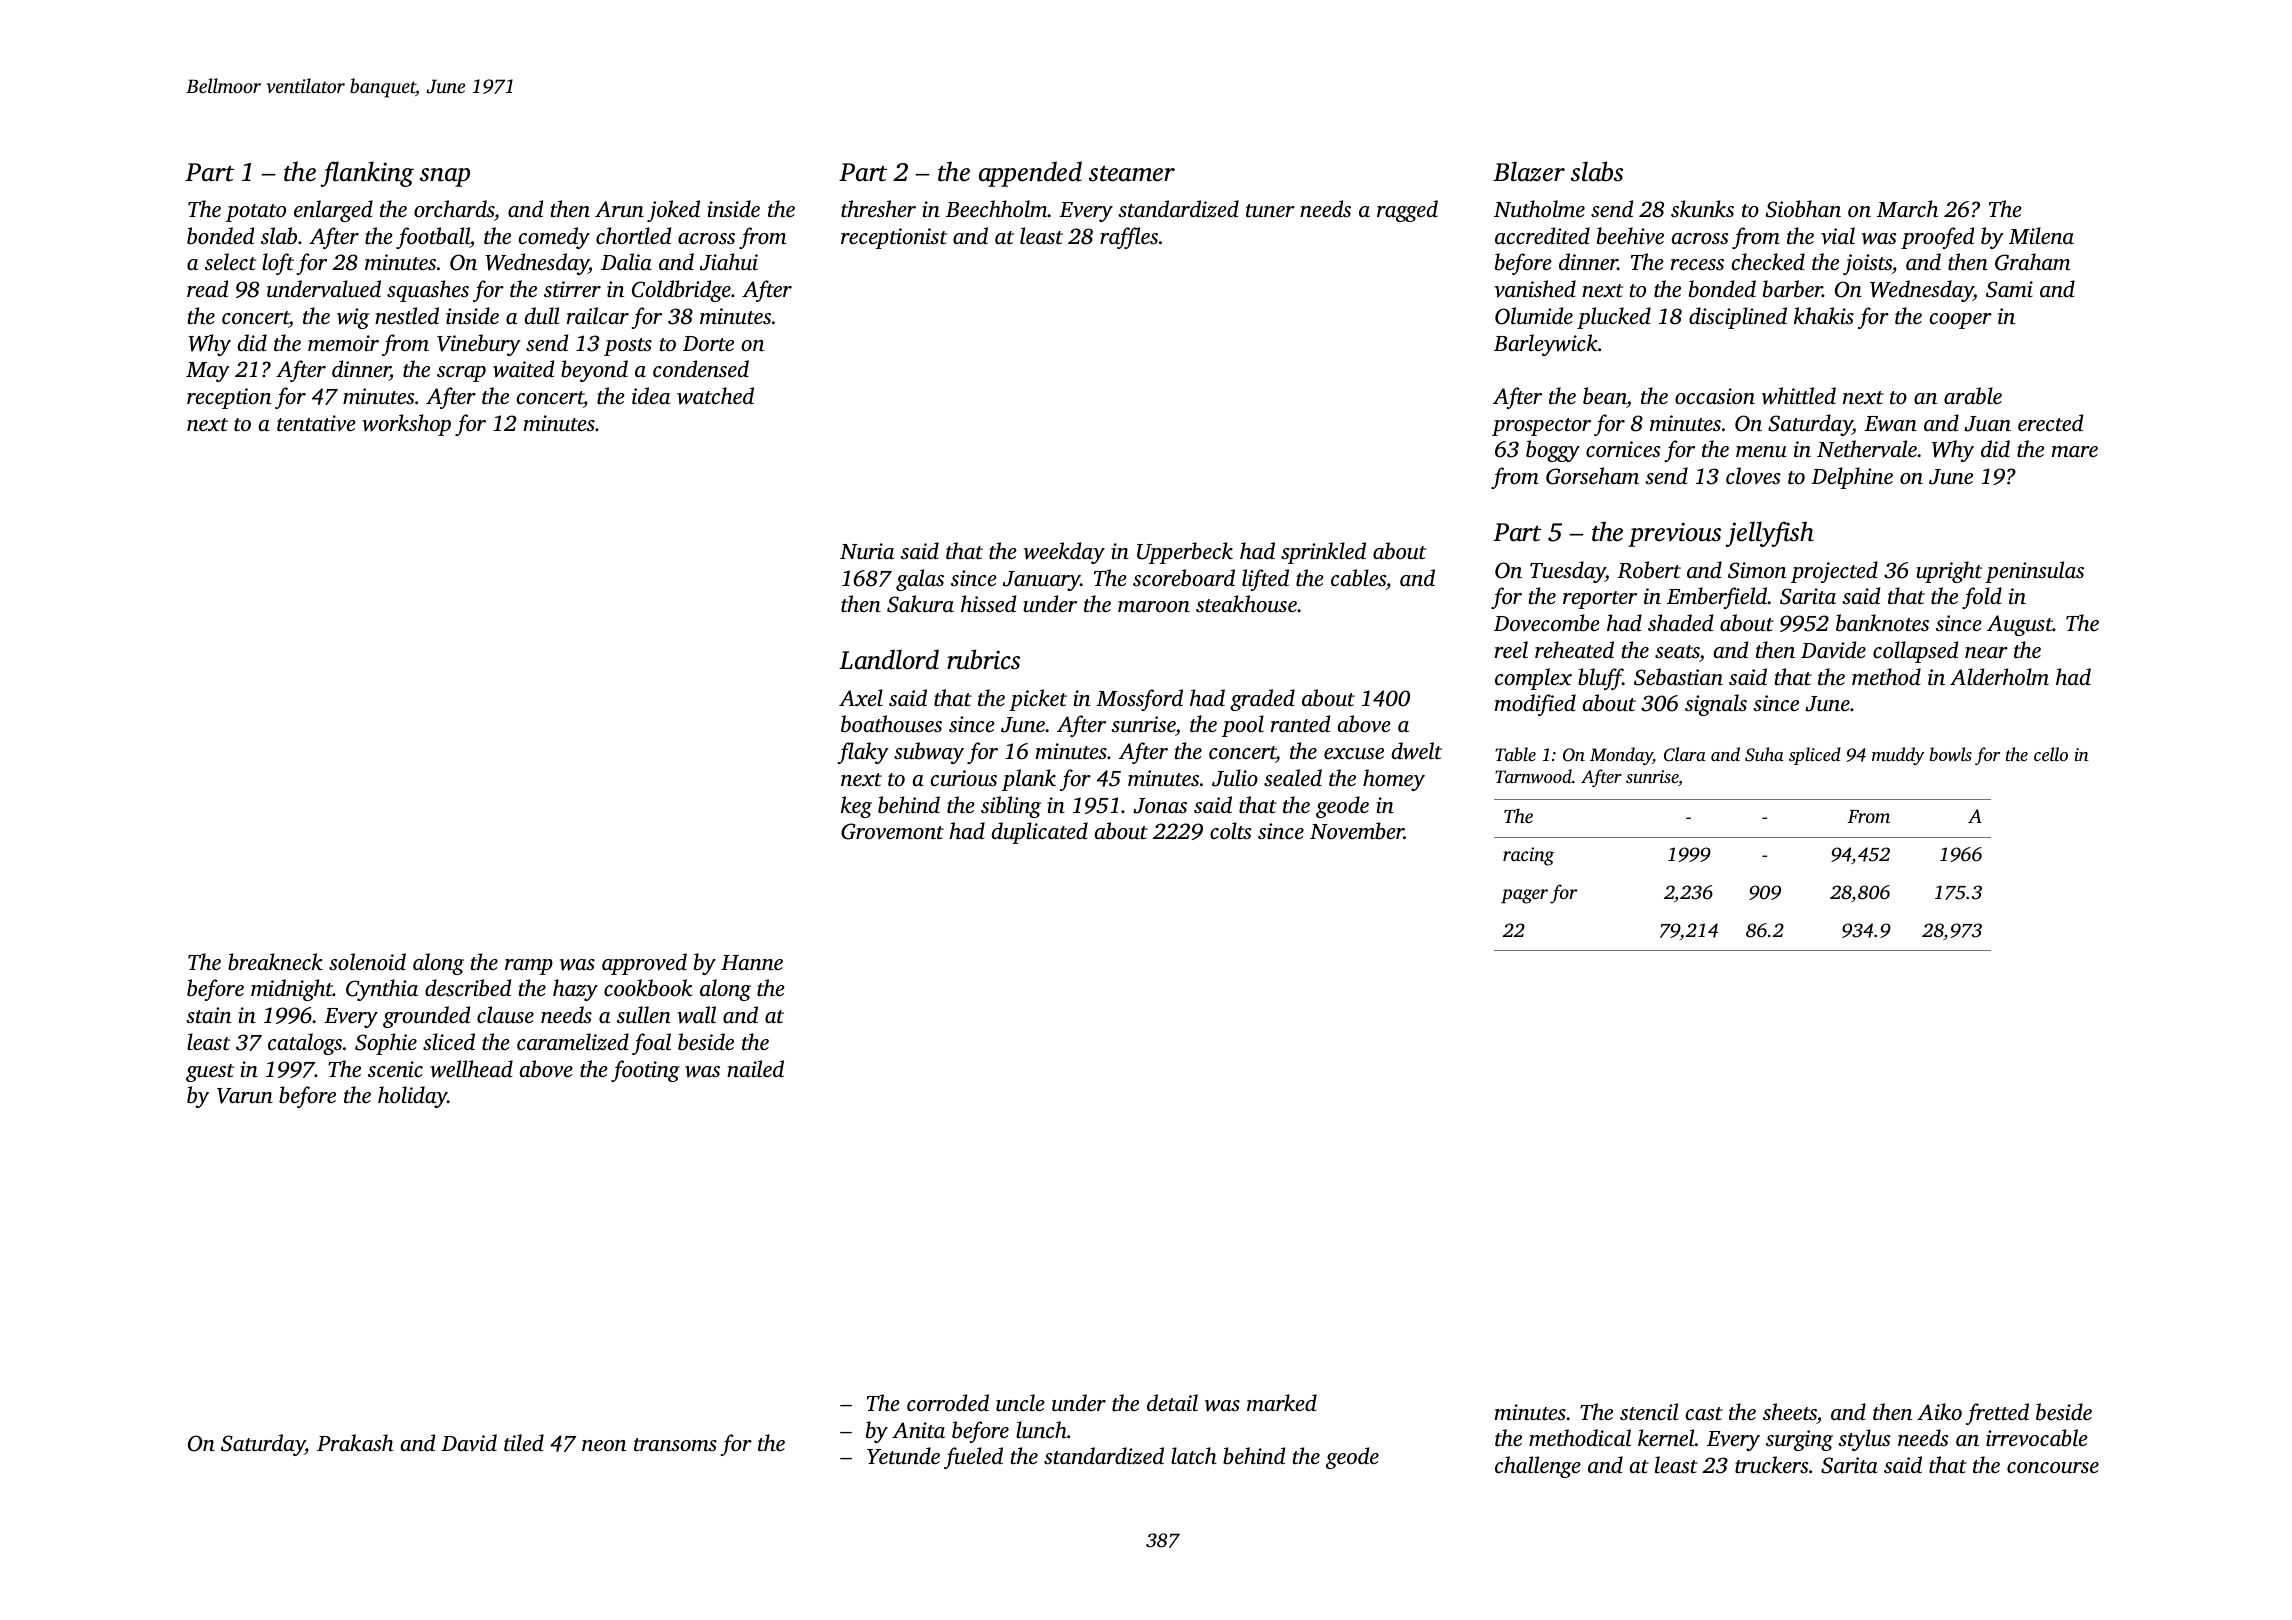  Describe the element at coordinates (445, 177) in the page. I see `snap` at that location.
